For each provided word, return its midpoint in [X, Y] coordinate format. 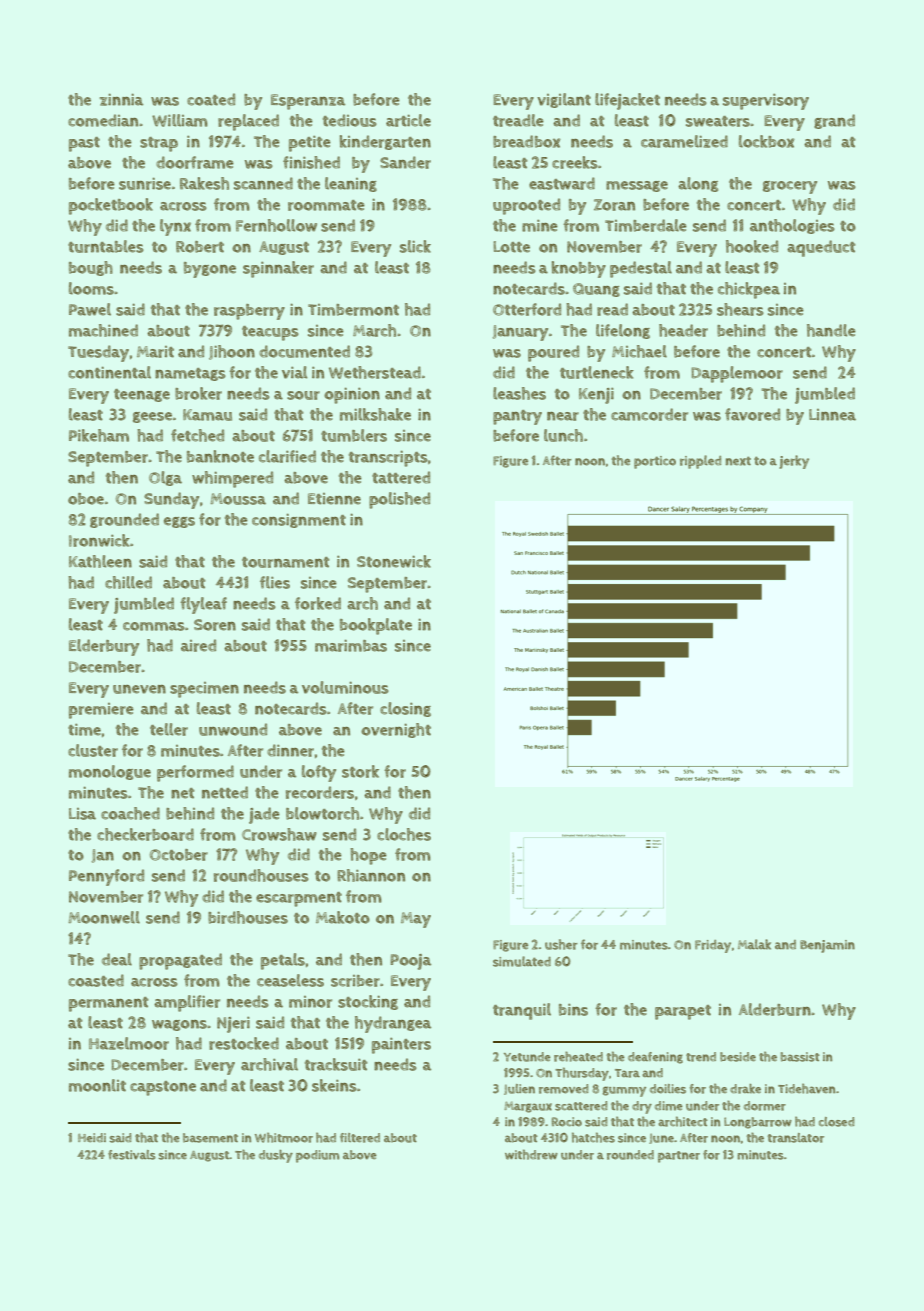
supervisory [766, 101]
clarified [287, 456]
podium [317, 1156]
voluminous [345, 687]
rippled [700, 462]
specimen [204, 690]
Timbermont [353, 310]
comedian [103, 120]
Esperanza [308, 102]
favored [752, 414]
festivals [132, 1155]
